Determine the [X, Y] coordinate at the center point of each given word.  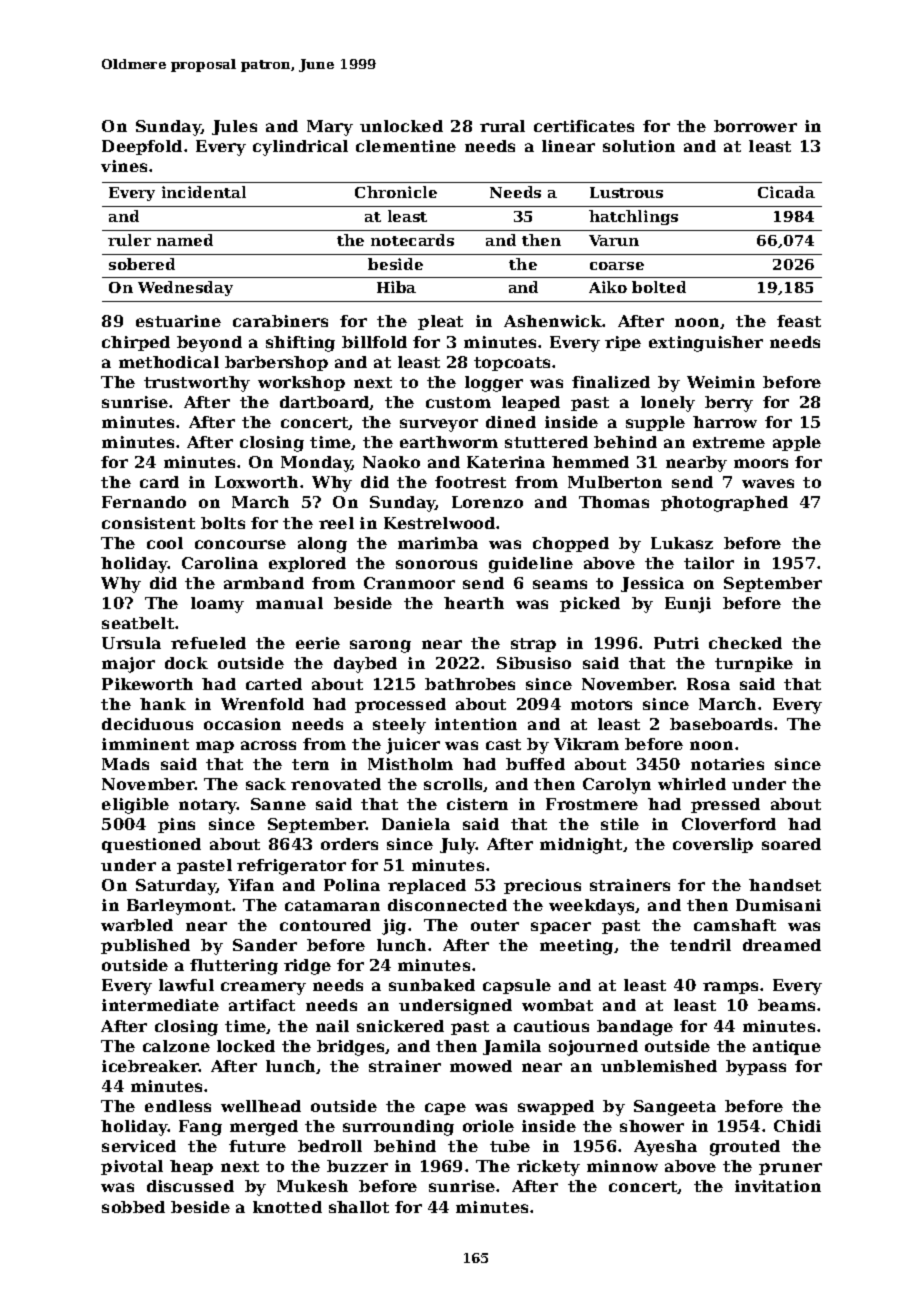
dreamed [782, 945]
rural [502, 126]
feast [799, 321]
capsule [517, 986]
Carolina [220, 563]
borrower [755, 126]
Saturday [176, 887]
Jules [234, 127]
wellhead [261, 1106]
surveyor [439, 425]
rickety [548, 1168]
